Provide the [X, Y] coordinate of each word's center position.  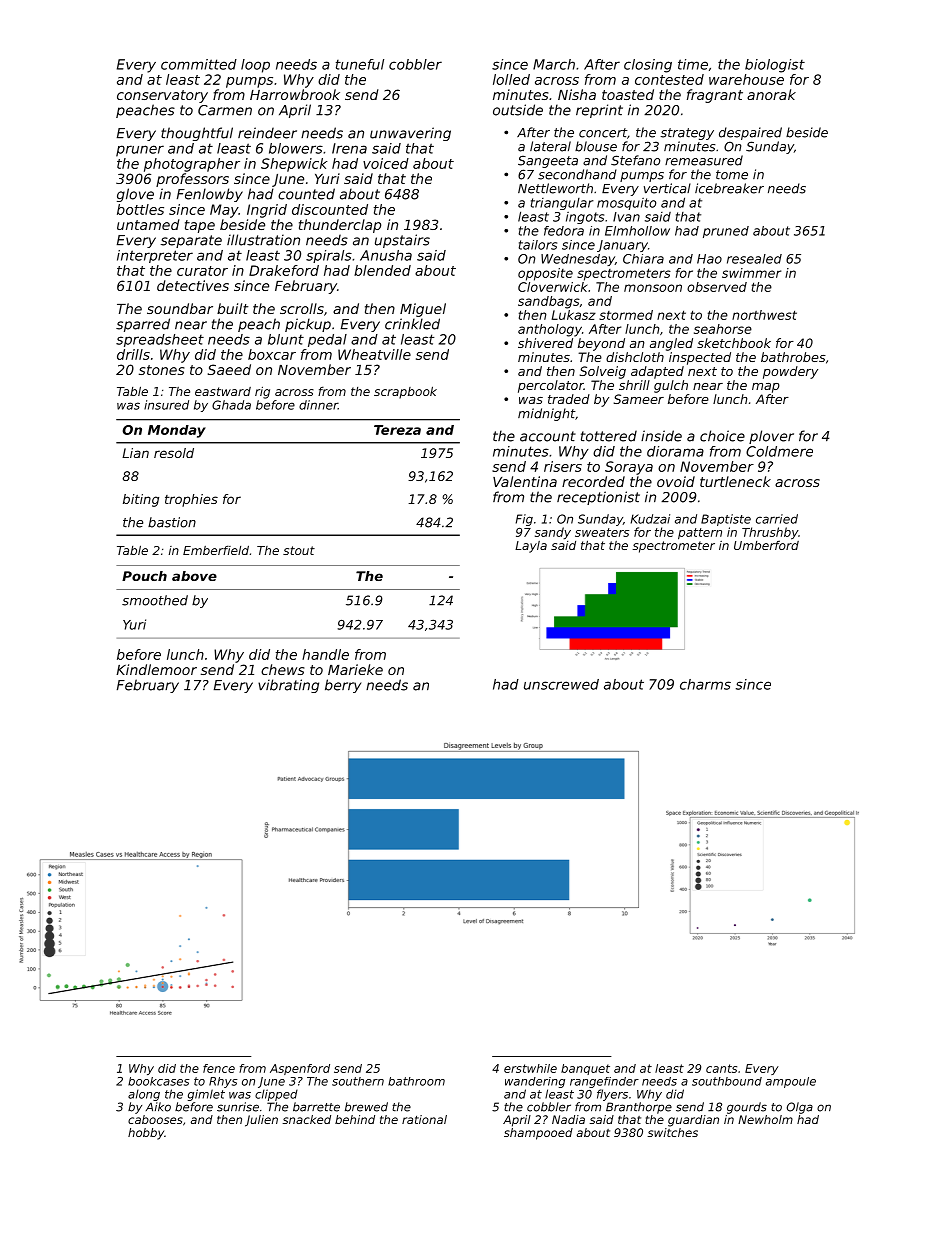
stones [161, 370]
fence [219, 1068]
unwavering [410, 134]
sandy [553, 533]
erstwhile [530, 1068]
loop [255, 66]
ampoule [791, 1082]
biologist [775, 66]
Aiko [158, 1107]
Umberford [766, 545]
